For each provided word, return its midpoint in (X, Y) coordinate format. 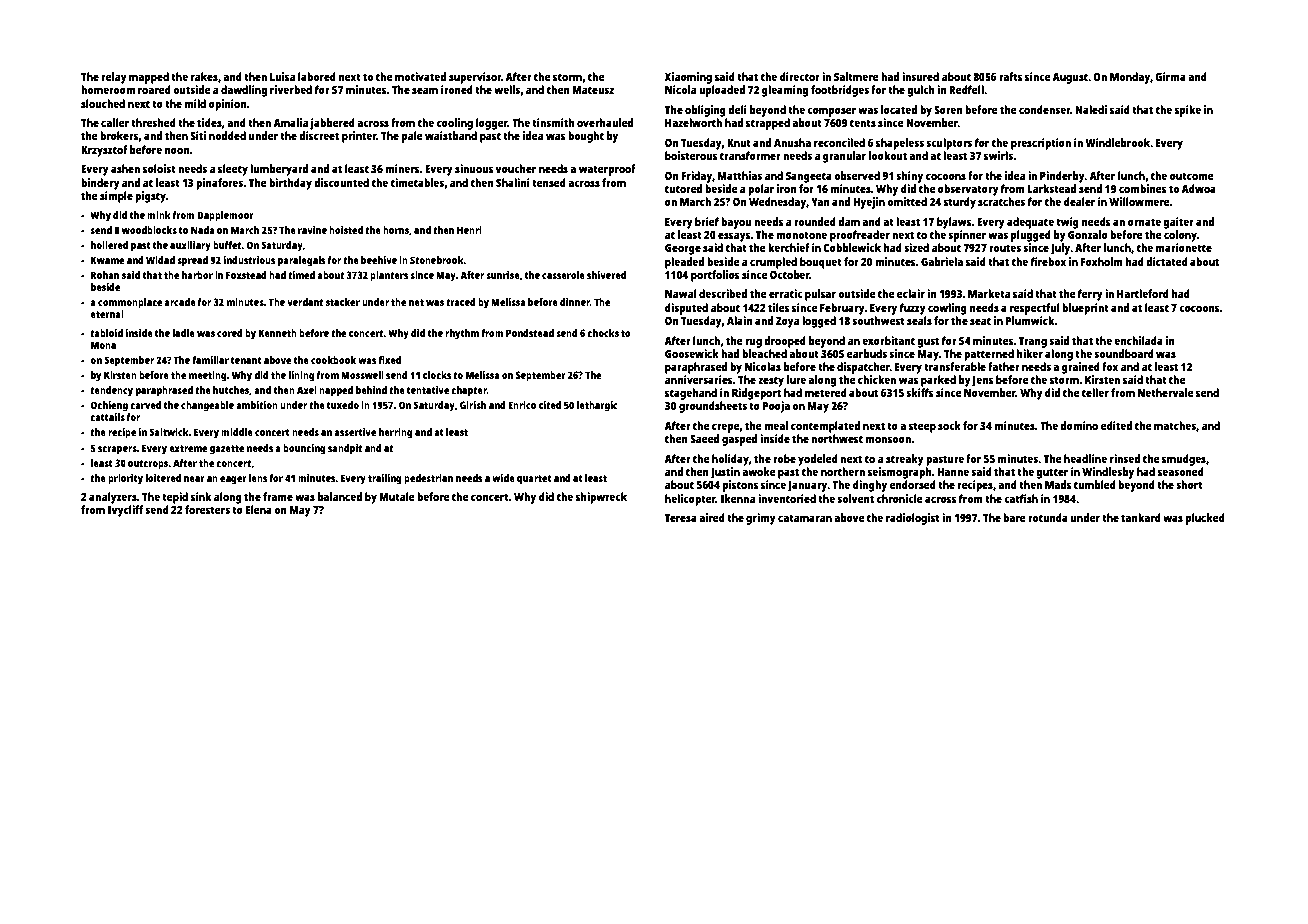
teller (1095, 392)
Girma (1170, 76)
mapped (149, 78)
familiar (210, 360)
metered (826, 392)
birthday (290, 184)
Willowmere (1139, 201)
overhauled (605, 122)
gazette (227, 450)
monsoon (888, 440)
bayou (736, 223)
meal (776, 425)
